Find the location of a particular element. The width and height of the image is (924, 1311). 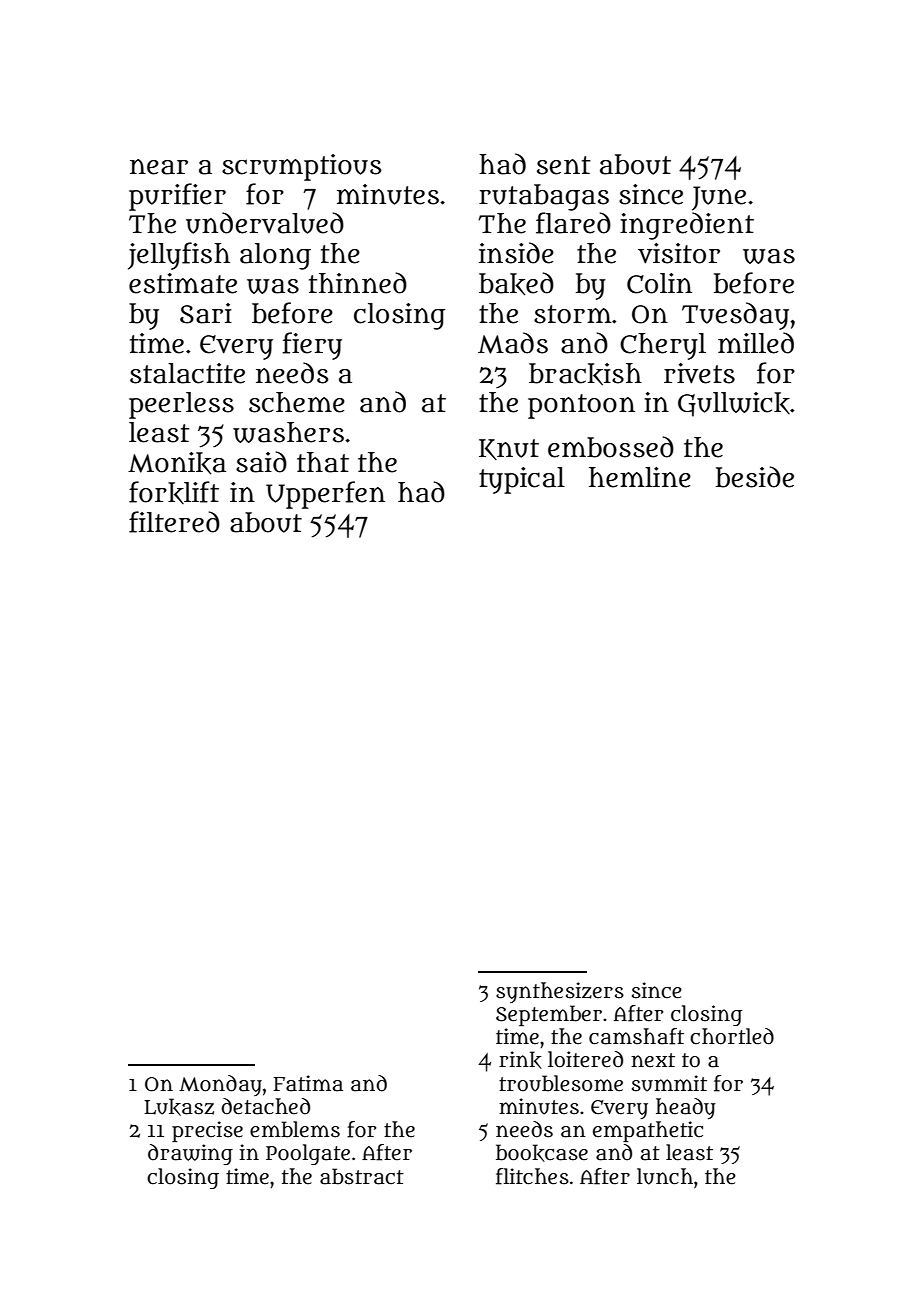

Knut is located at coordinates (509, 449).
